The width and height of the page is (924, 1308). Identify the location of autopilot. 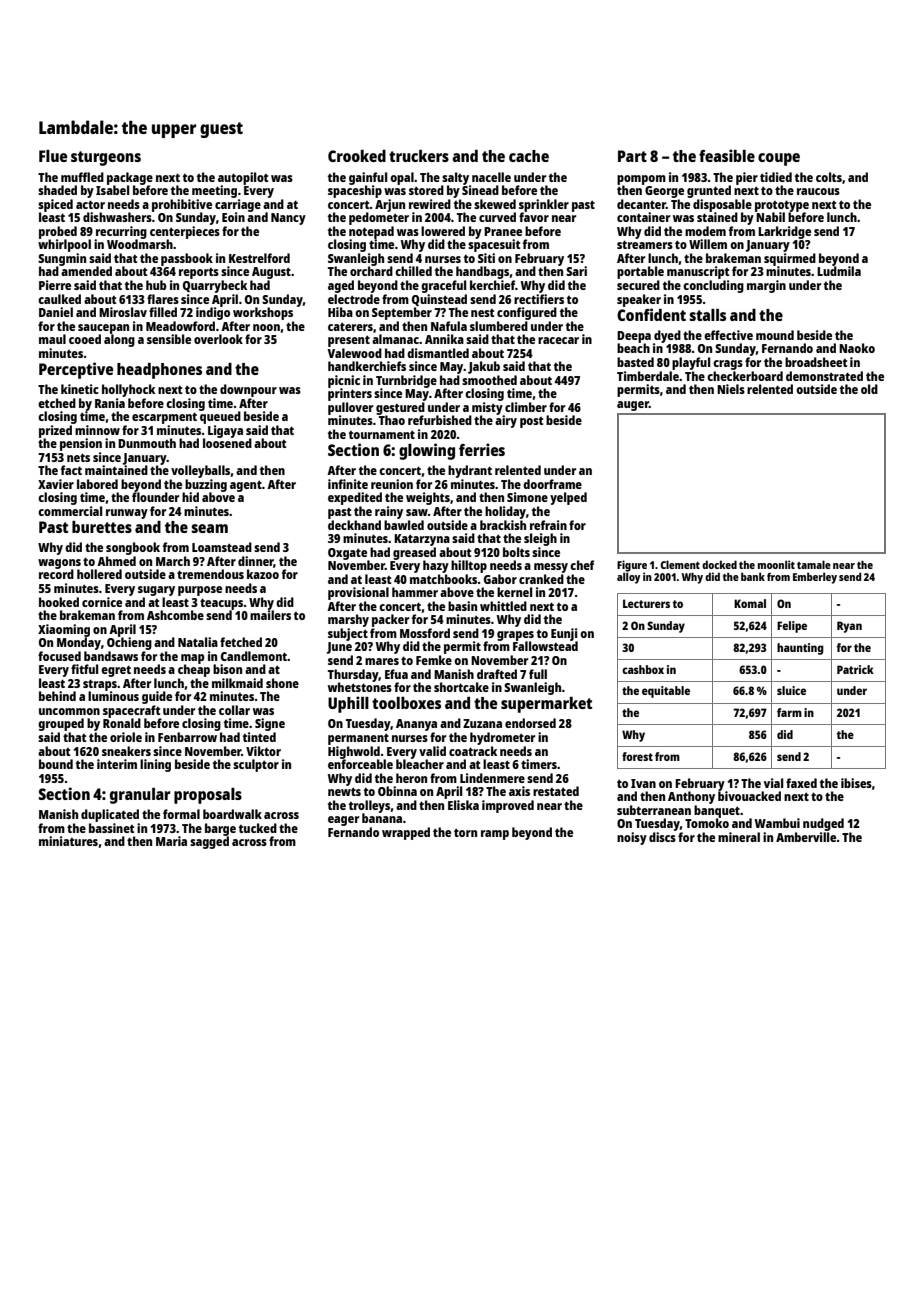
(243, 178).
